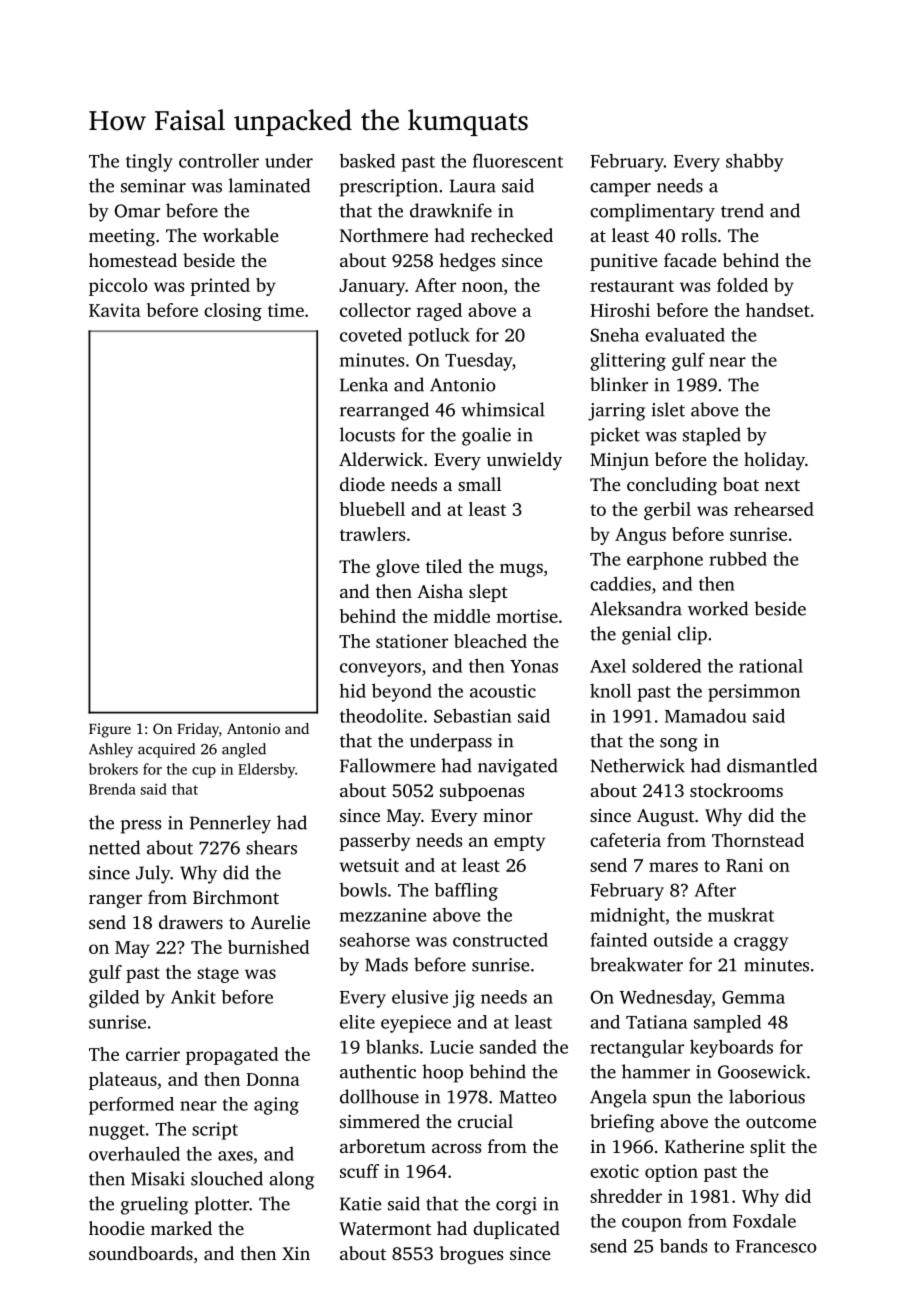 The height and width of the screenshot is (1316, 908). What do you see at coordinates (235, 1156) in the screenshot?
I see `axes` at bounding box center [235, 1156].
